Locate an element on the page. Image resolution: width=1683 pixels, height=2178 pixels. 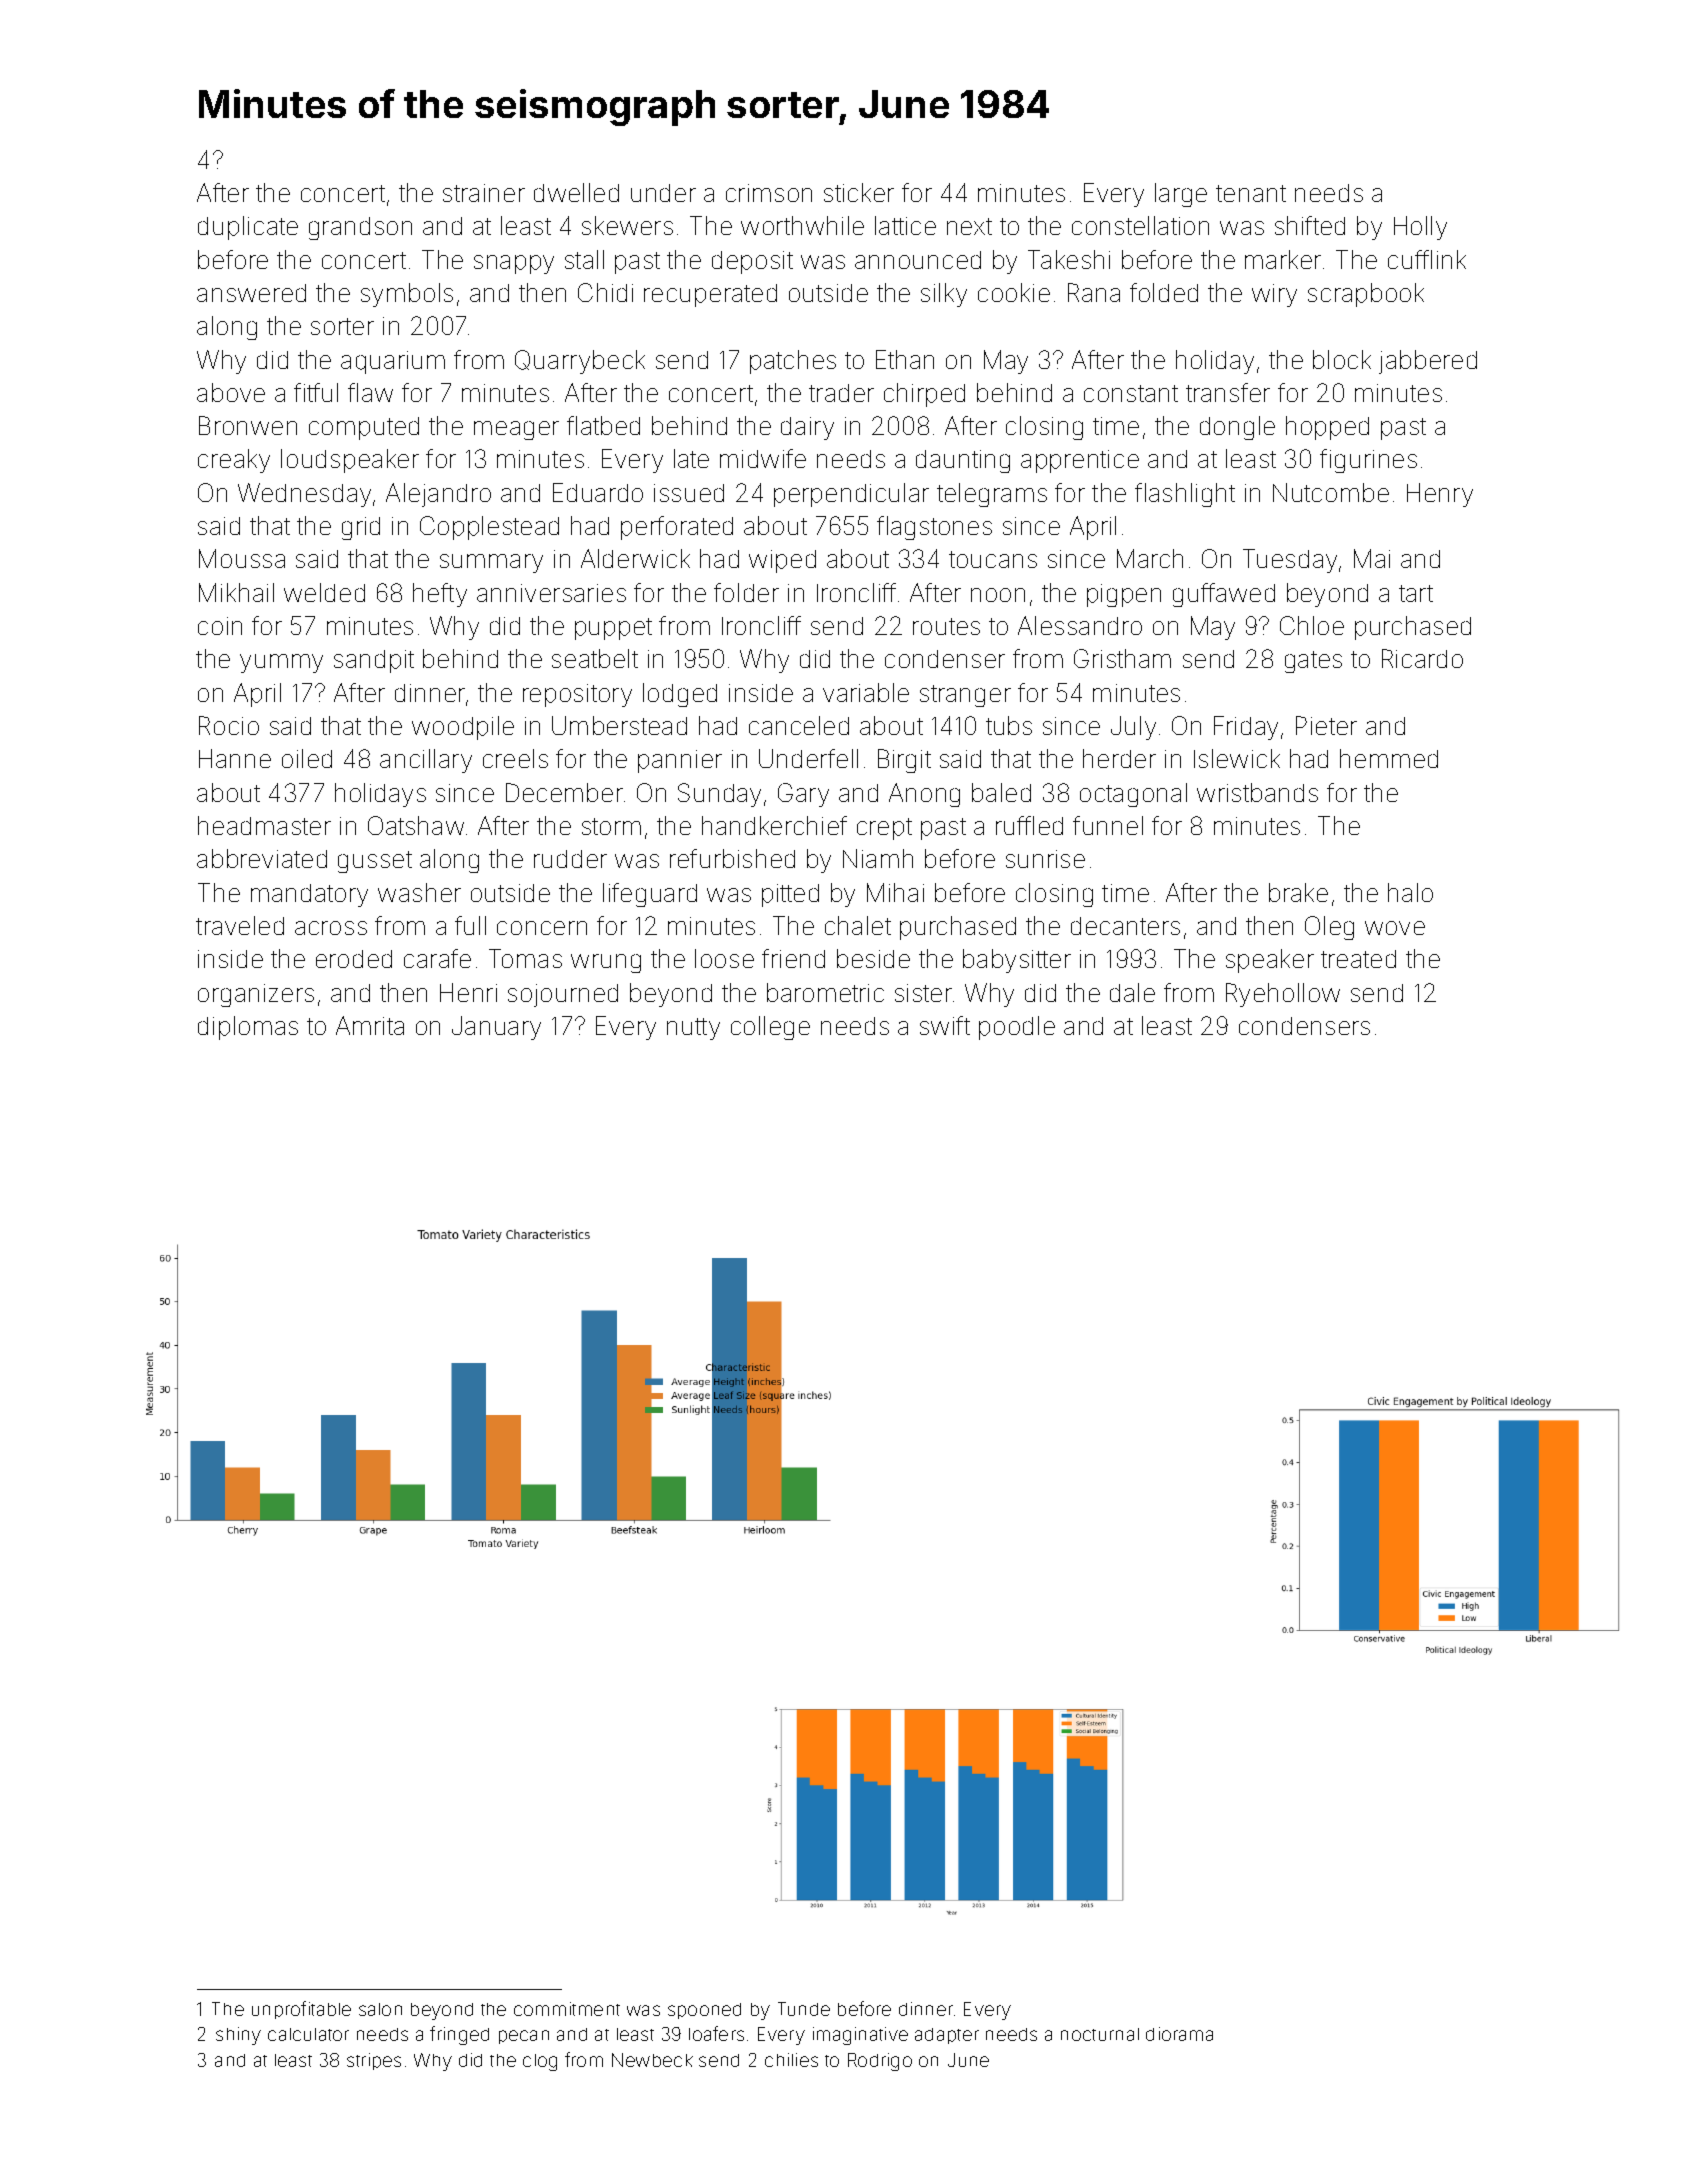
tubs is located at coordinates (1009, 725).
